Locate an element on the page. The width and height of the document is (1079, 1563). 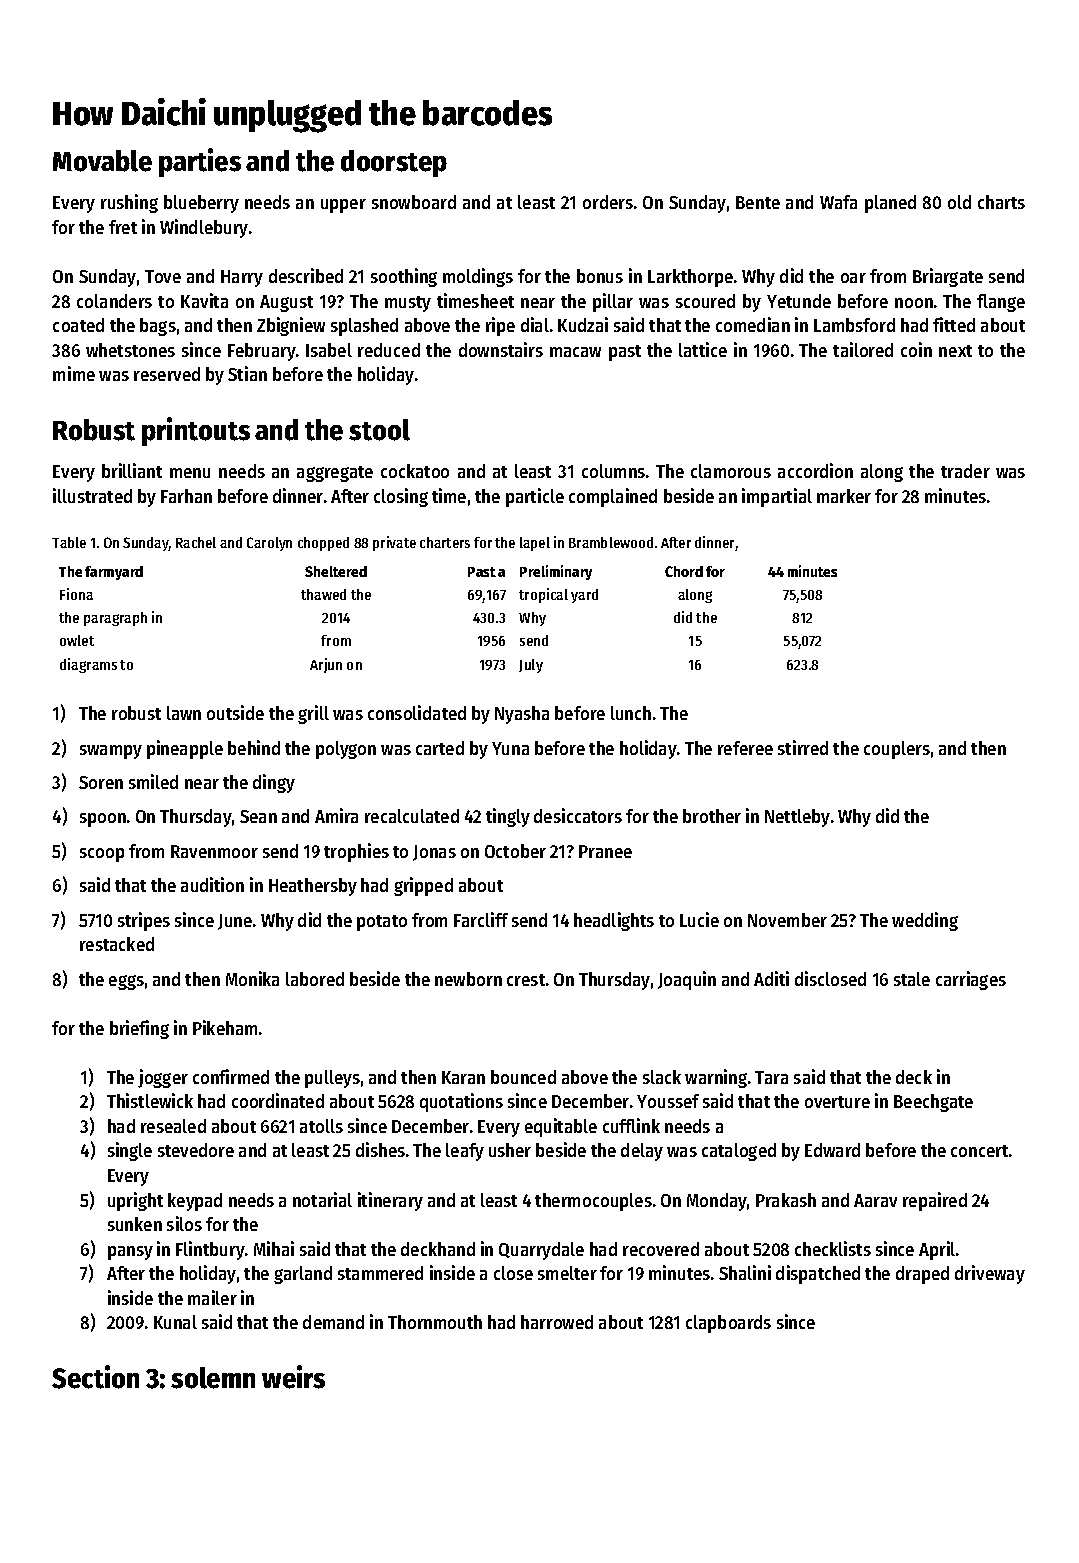
Nettleby is located at coordinates (797, 818).
